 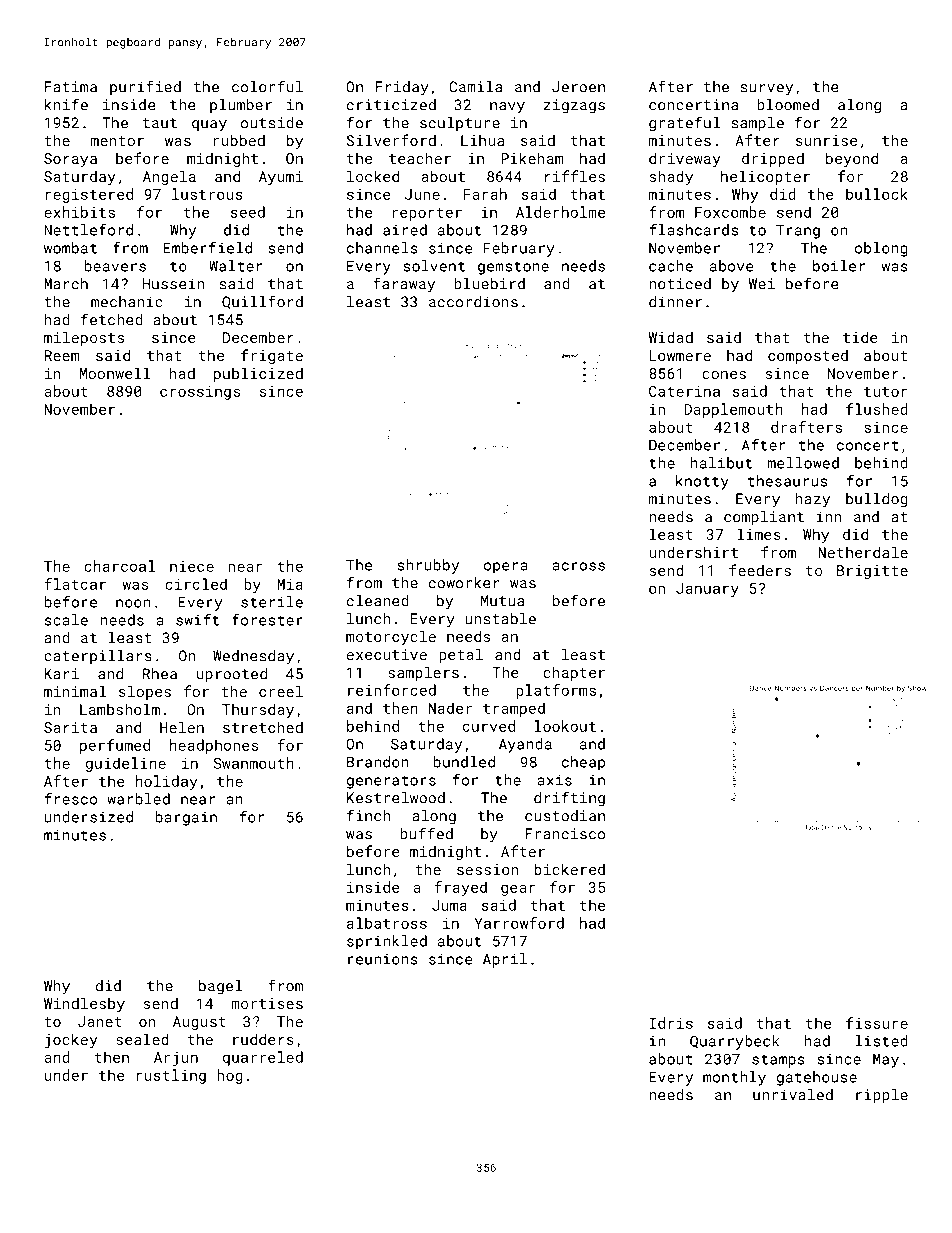 What do you see at coordinates (387, 654) in the screenshot?
I see `executive` at bounding box center [387, 654].
